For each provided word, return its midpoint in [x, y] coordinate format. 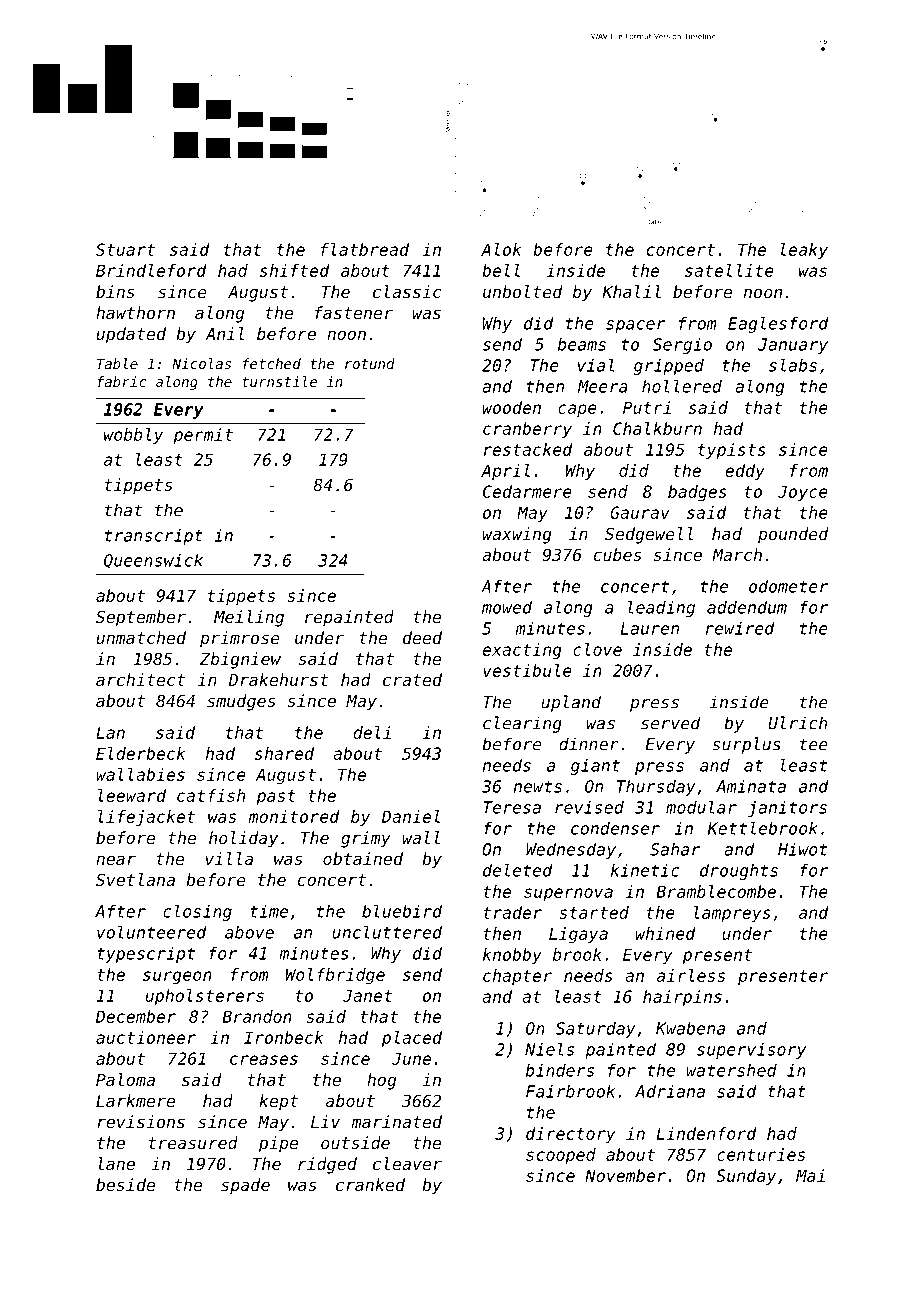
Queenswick [153, 561]
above [249, 932]
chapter [517, 977]
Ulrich [797, 723]
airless [691, 975]
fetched [272, 363]
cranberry [527, 430]
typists [732, 451]
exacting [522, 651]
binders [560, 1070]
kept [278, 1102]
